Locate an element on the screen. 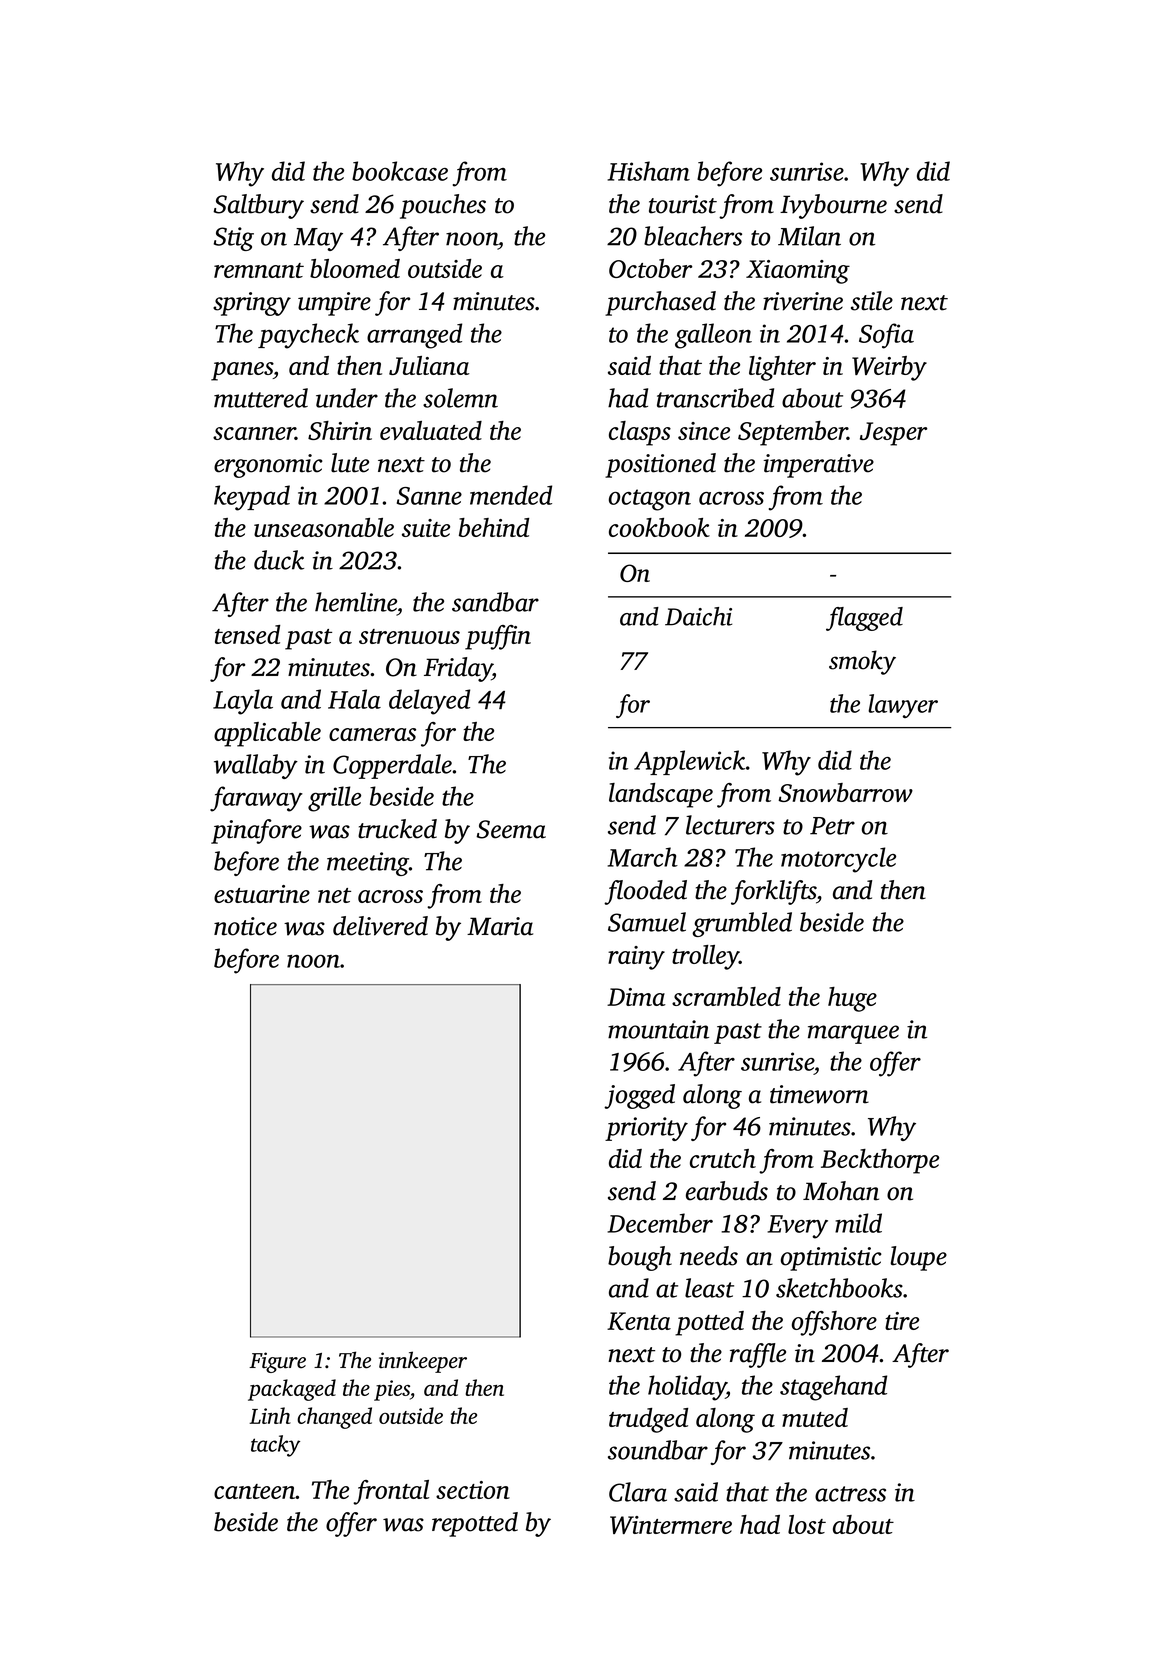  Figure is located at coordinates (277, 1362).
